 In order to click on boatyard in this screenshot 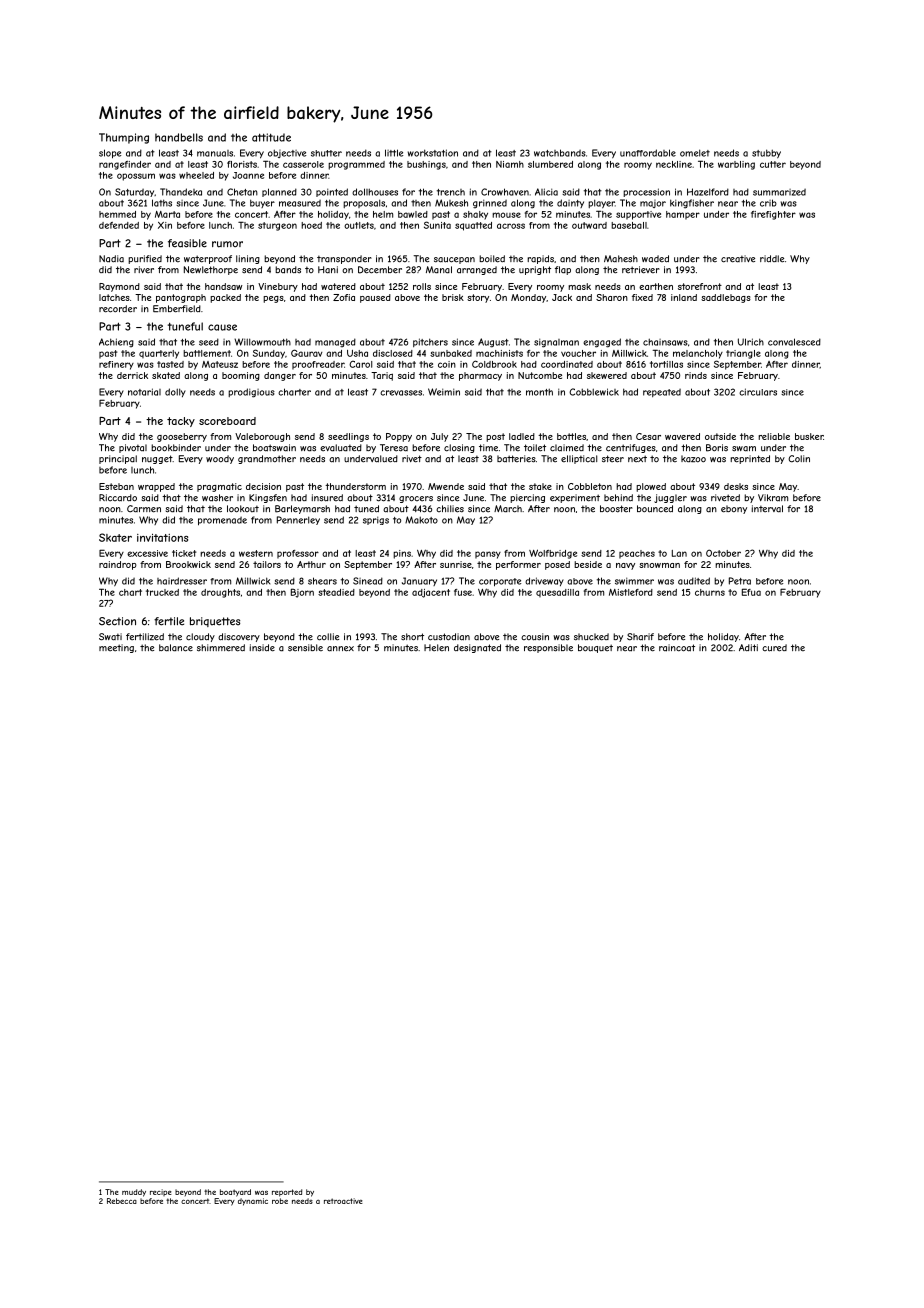, I will do `click(235, 1193)`.
